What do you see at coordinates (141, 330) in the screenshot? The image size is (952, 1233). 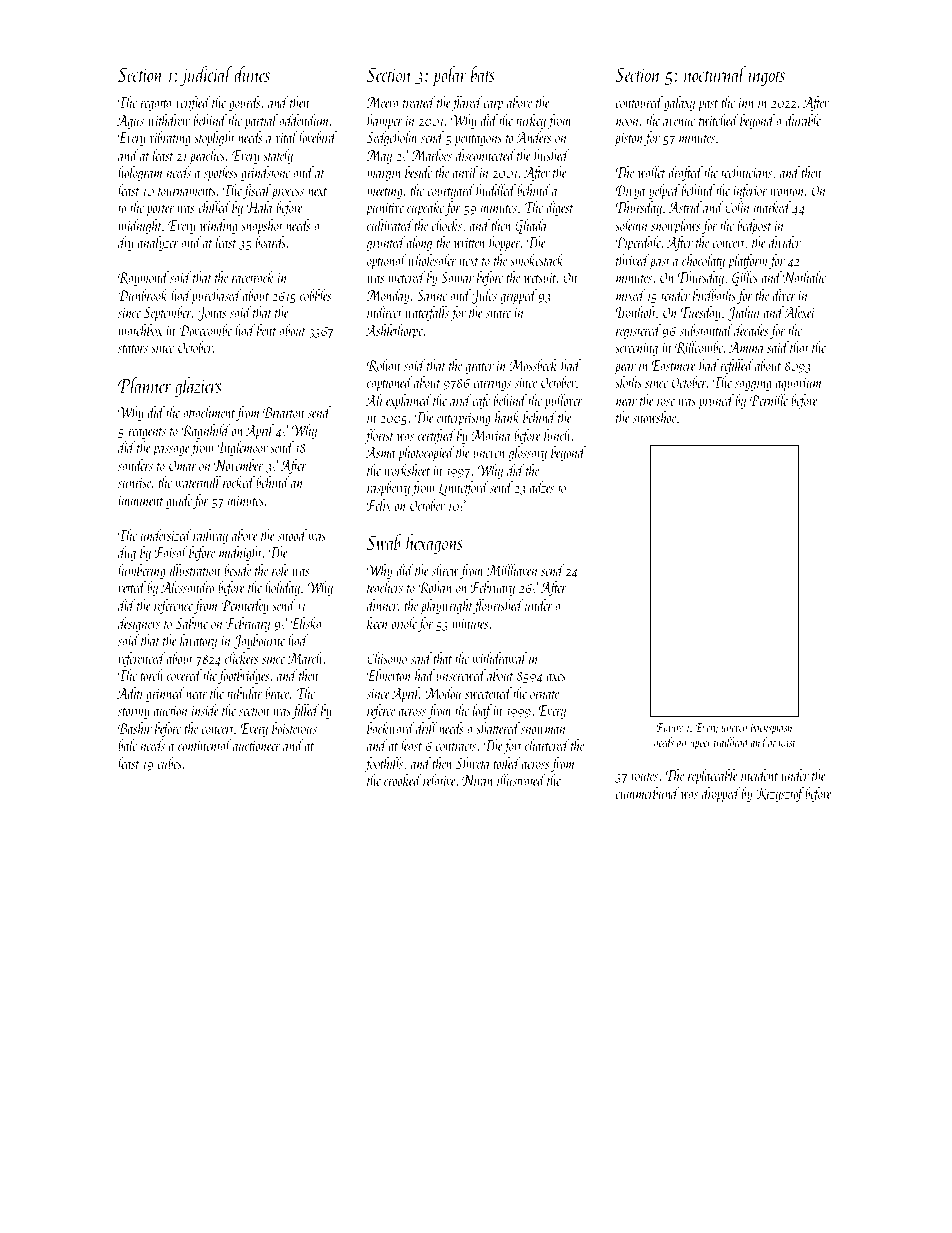 I see `matchbox` at bounding box center [141, 330].
